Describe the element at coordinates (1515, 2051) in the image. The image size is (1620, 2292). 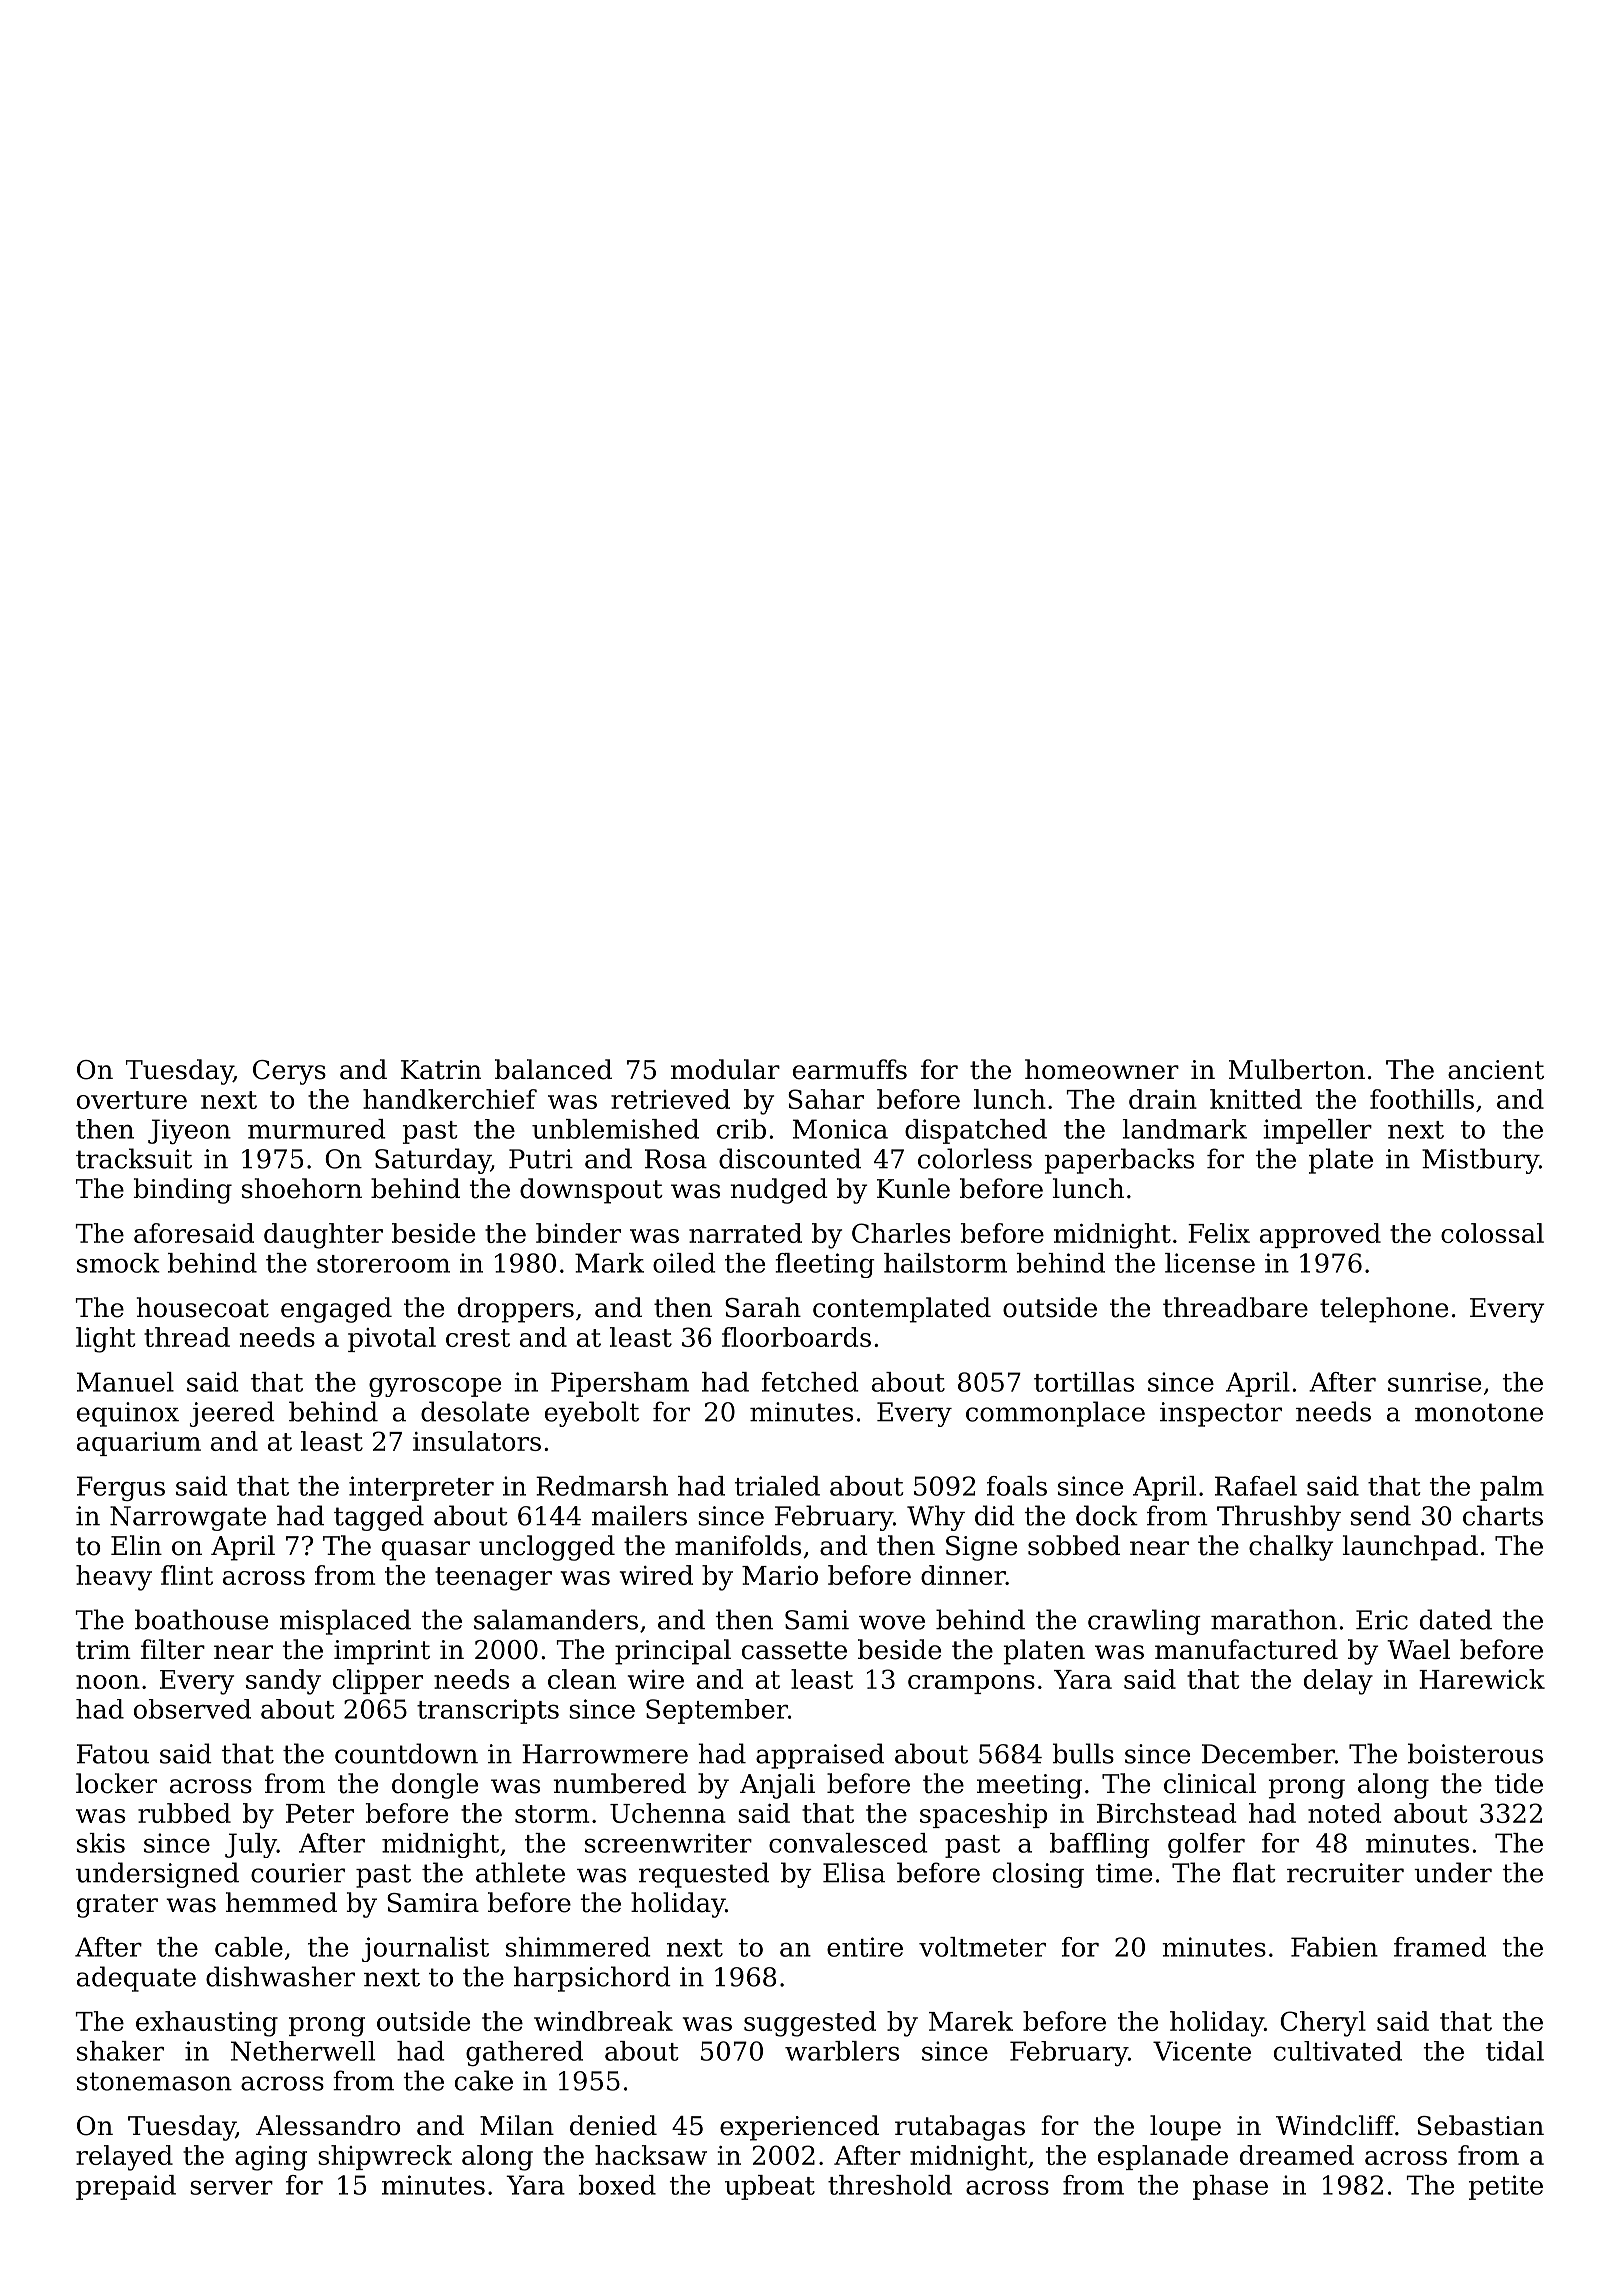
I see `tidal` at that location.
